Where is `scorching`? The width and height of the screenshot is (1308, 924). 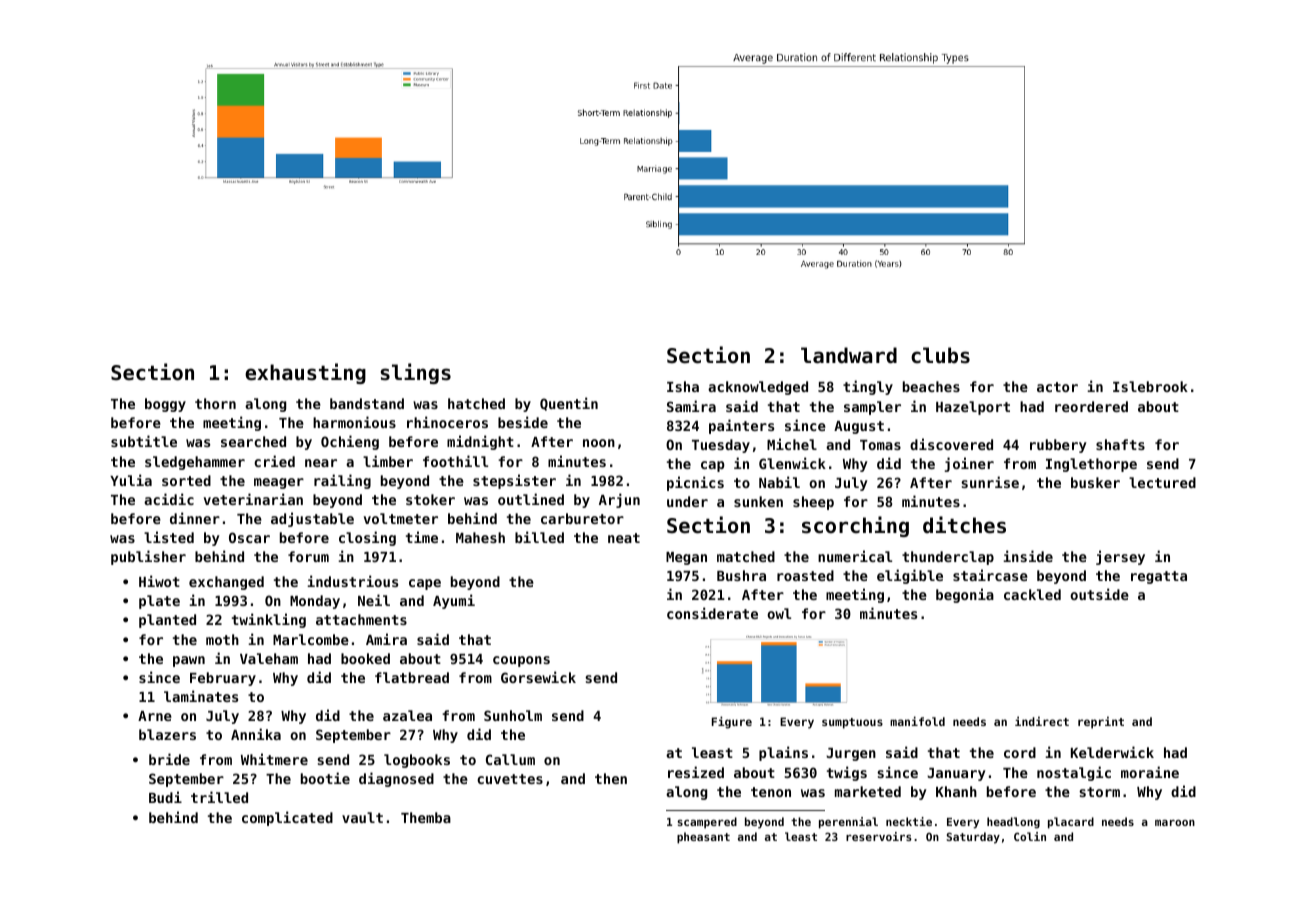 scorching is located at coordinates (855, 526).
